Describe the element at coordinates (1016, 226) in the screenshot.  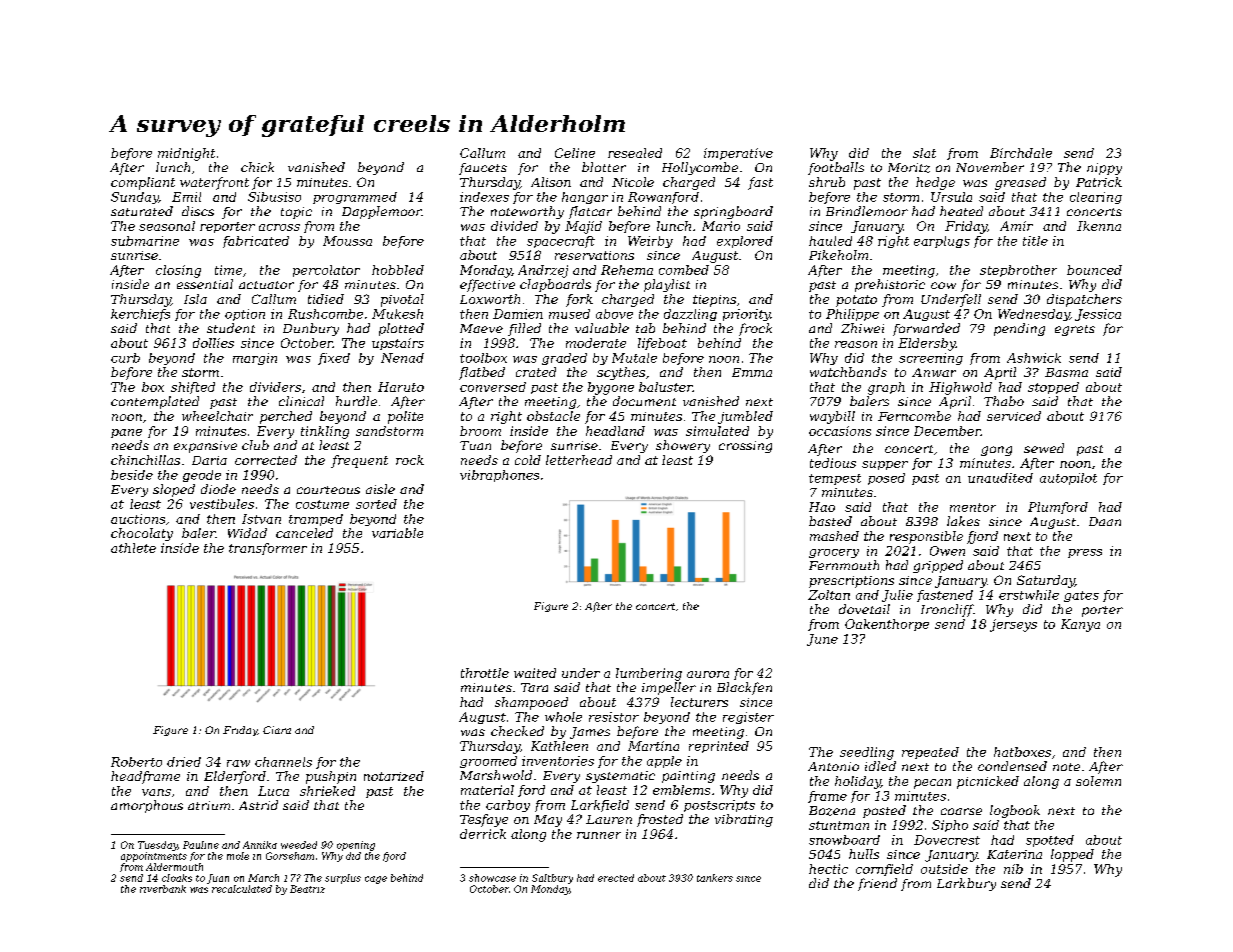
I see `Amir` at that location.
